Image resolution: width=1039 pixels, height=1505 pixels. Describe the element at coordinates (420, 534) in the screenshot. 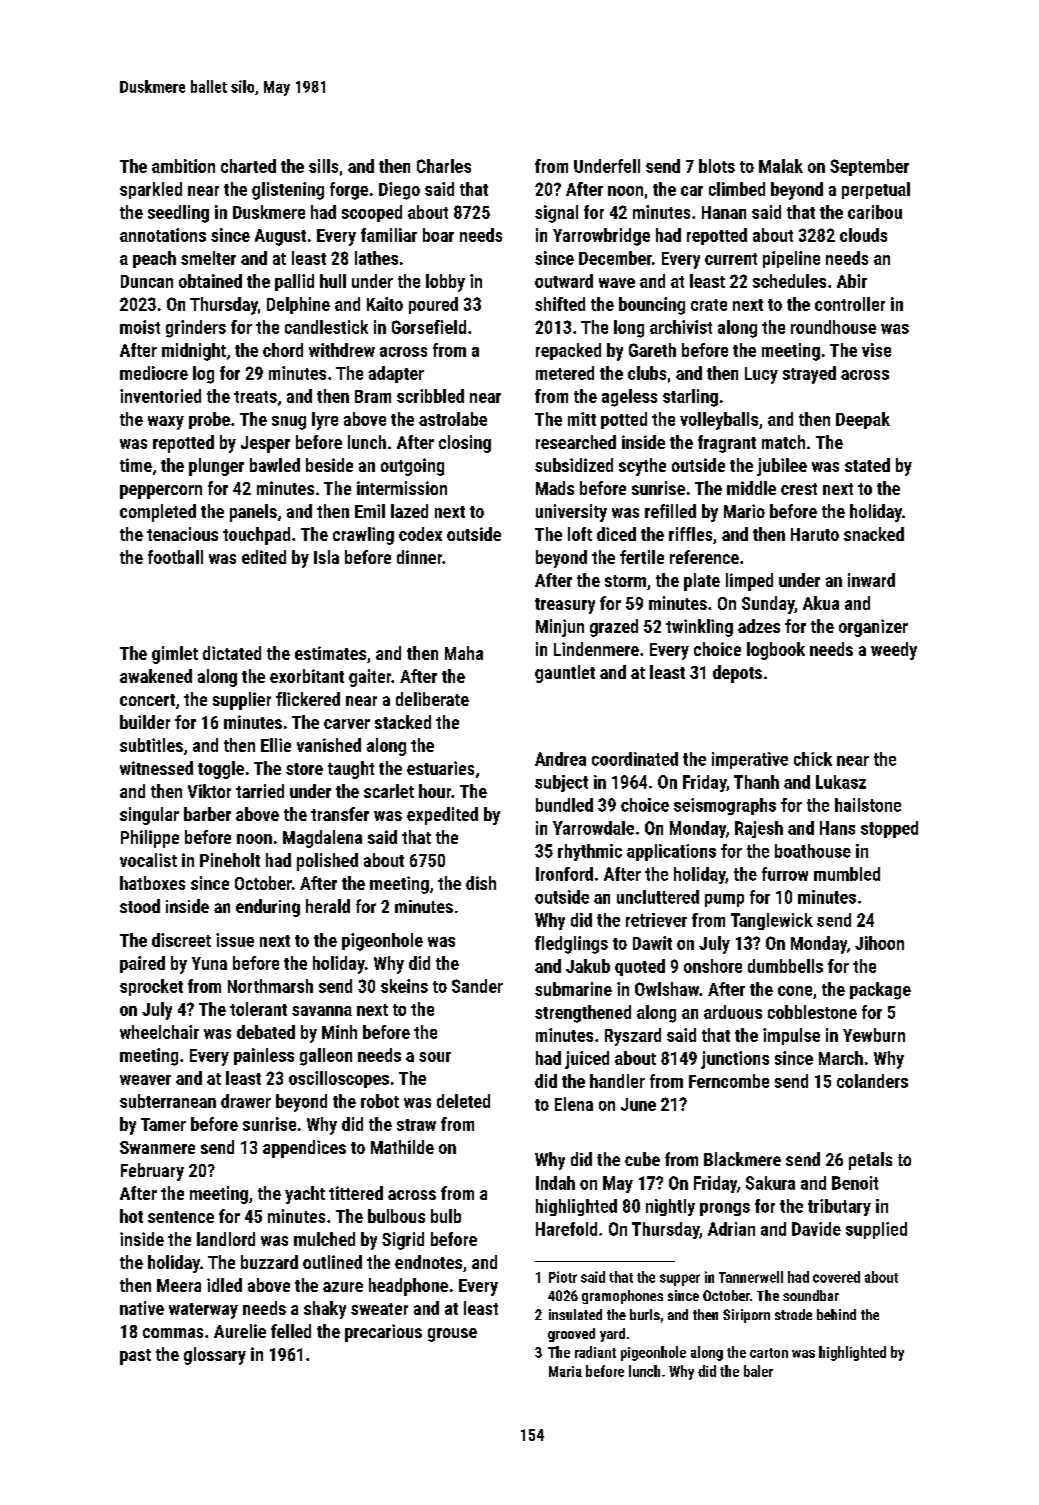

I see `codex` at that location.
